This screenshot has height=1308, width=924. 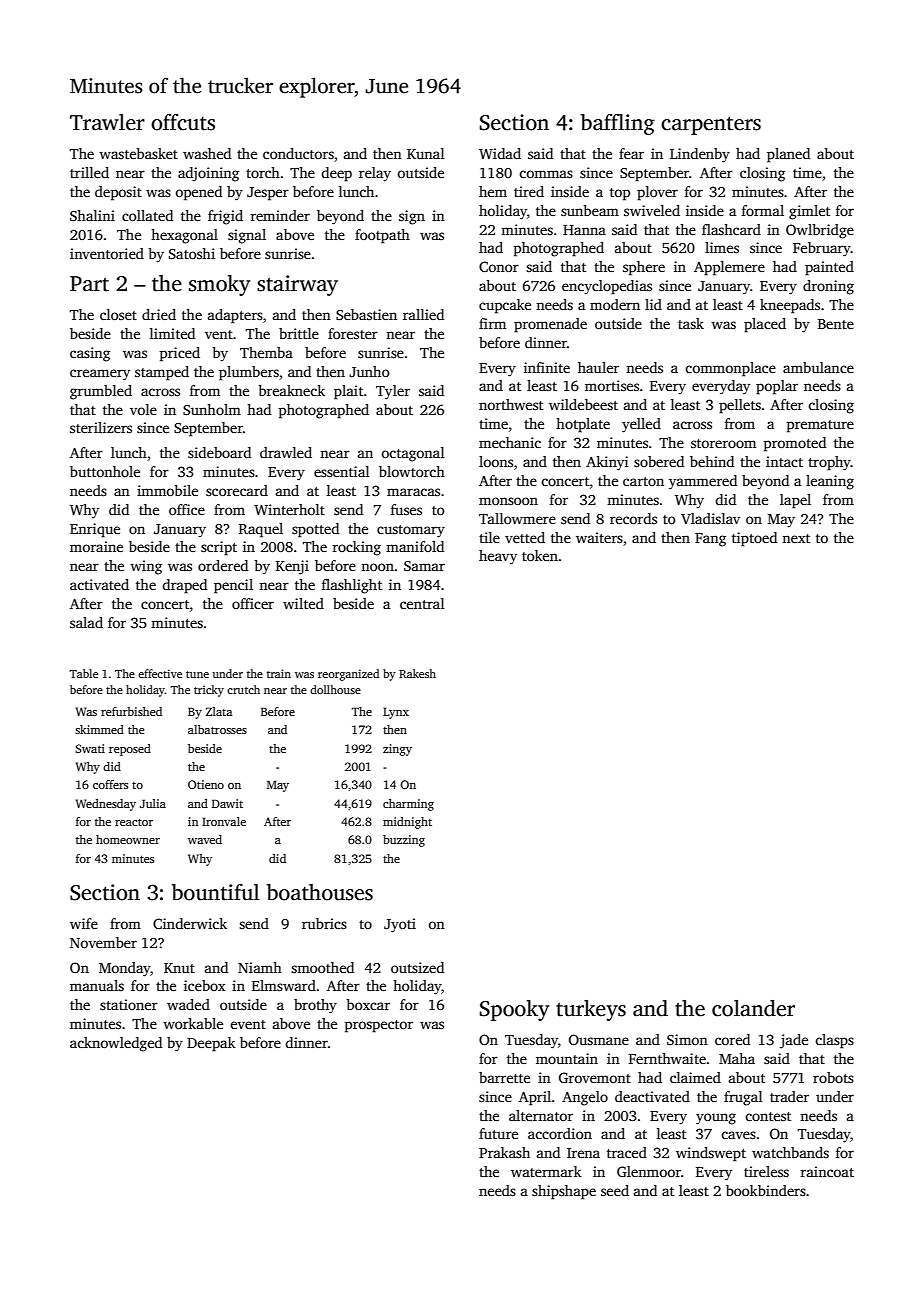 I want to click on Fernthwaite, so click(x=667, y=1058).
